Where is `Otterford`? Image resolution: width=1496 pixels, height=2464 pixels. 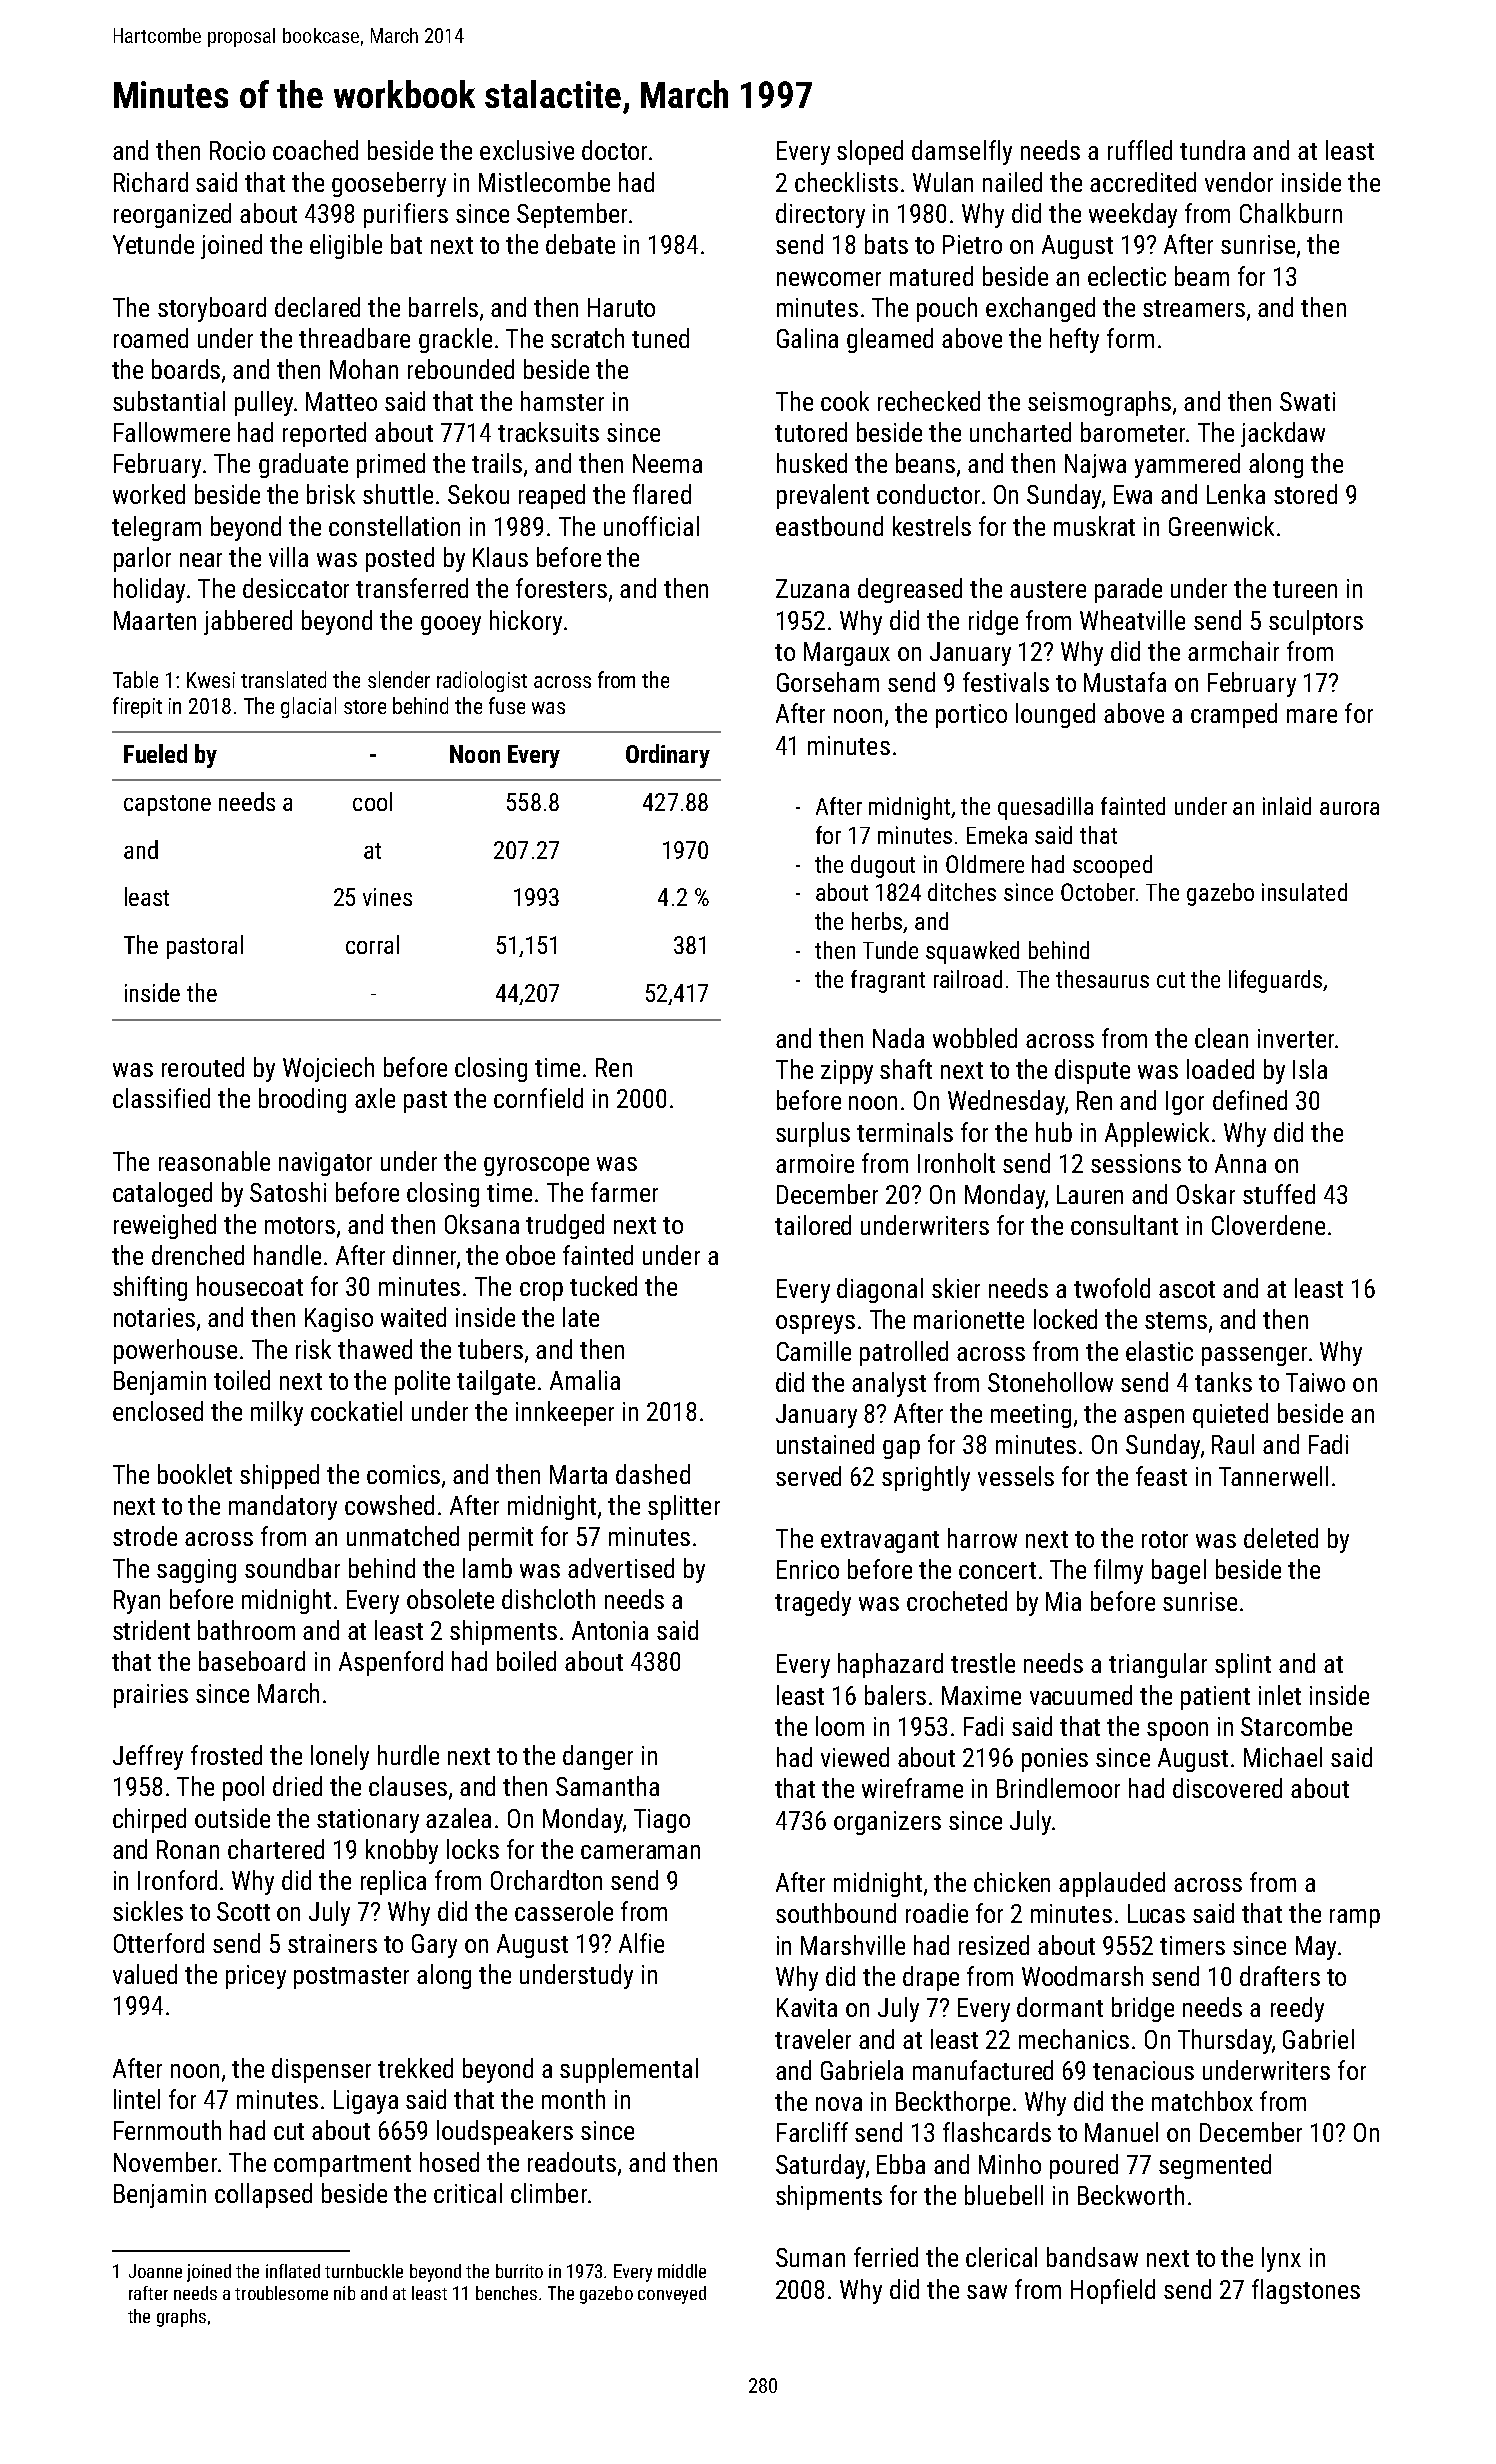
Otterford is located at coordinates (159, 1943).
